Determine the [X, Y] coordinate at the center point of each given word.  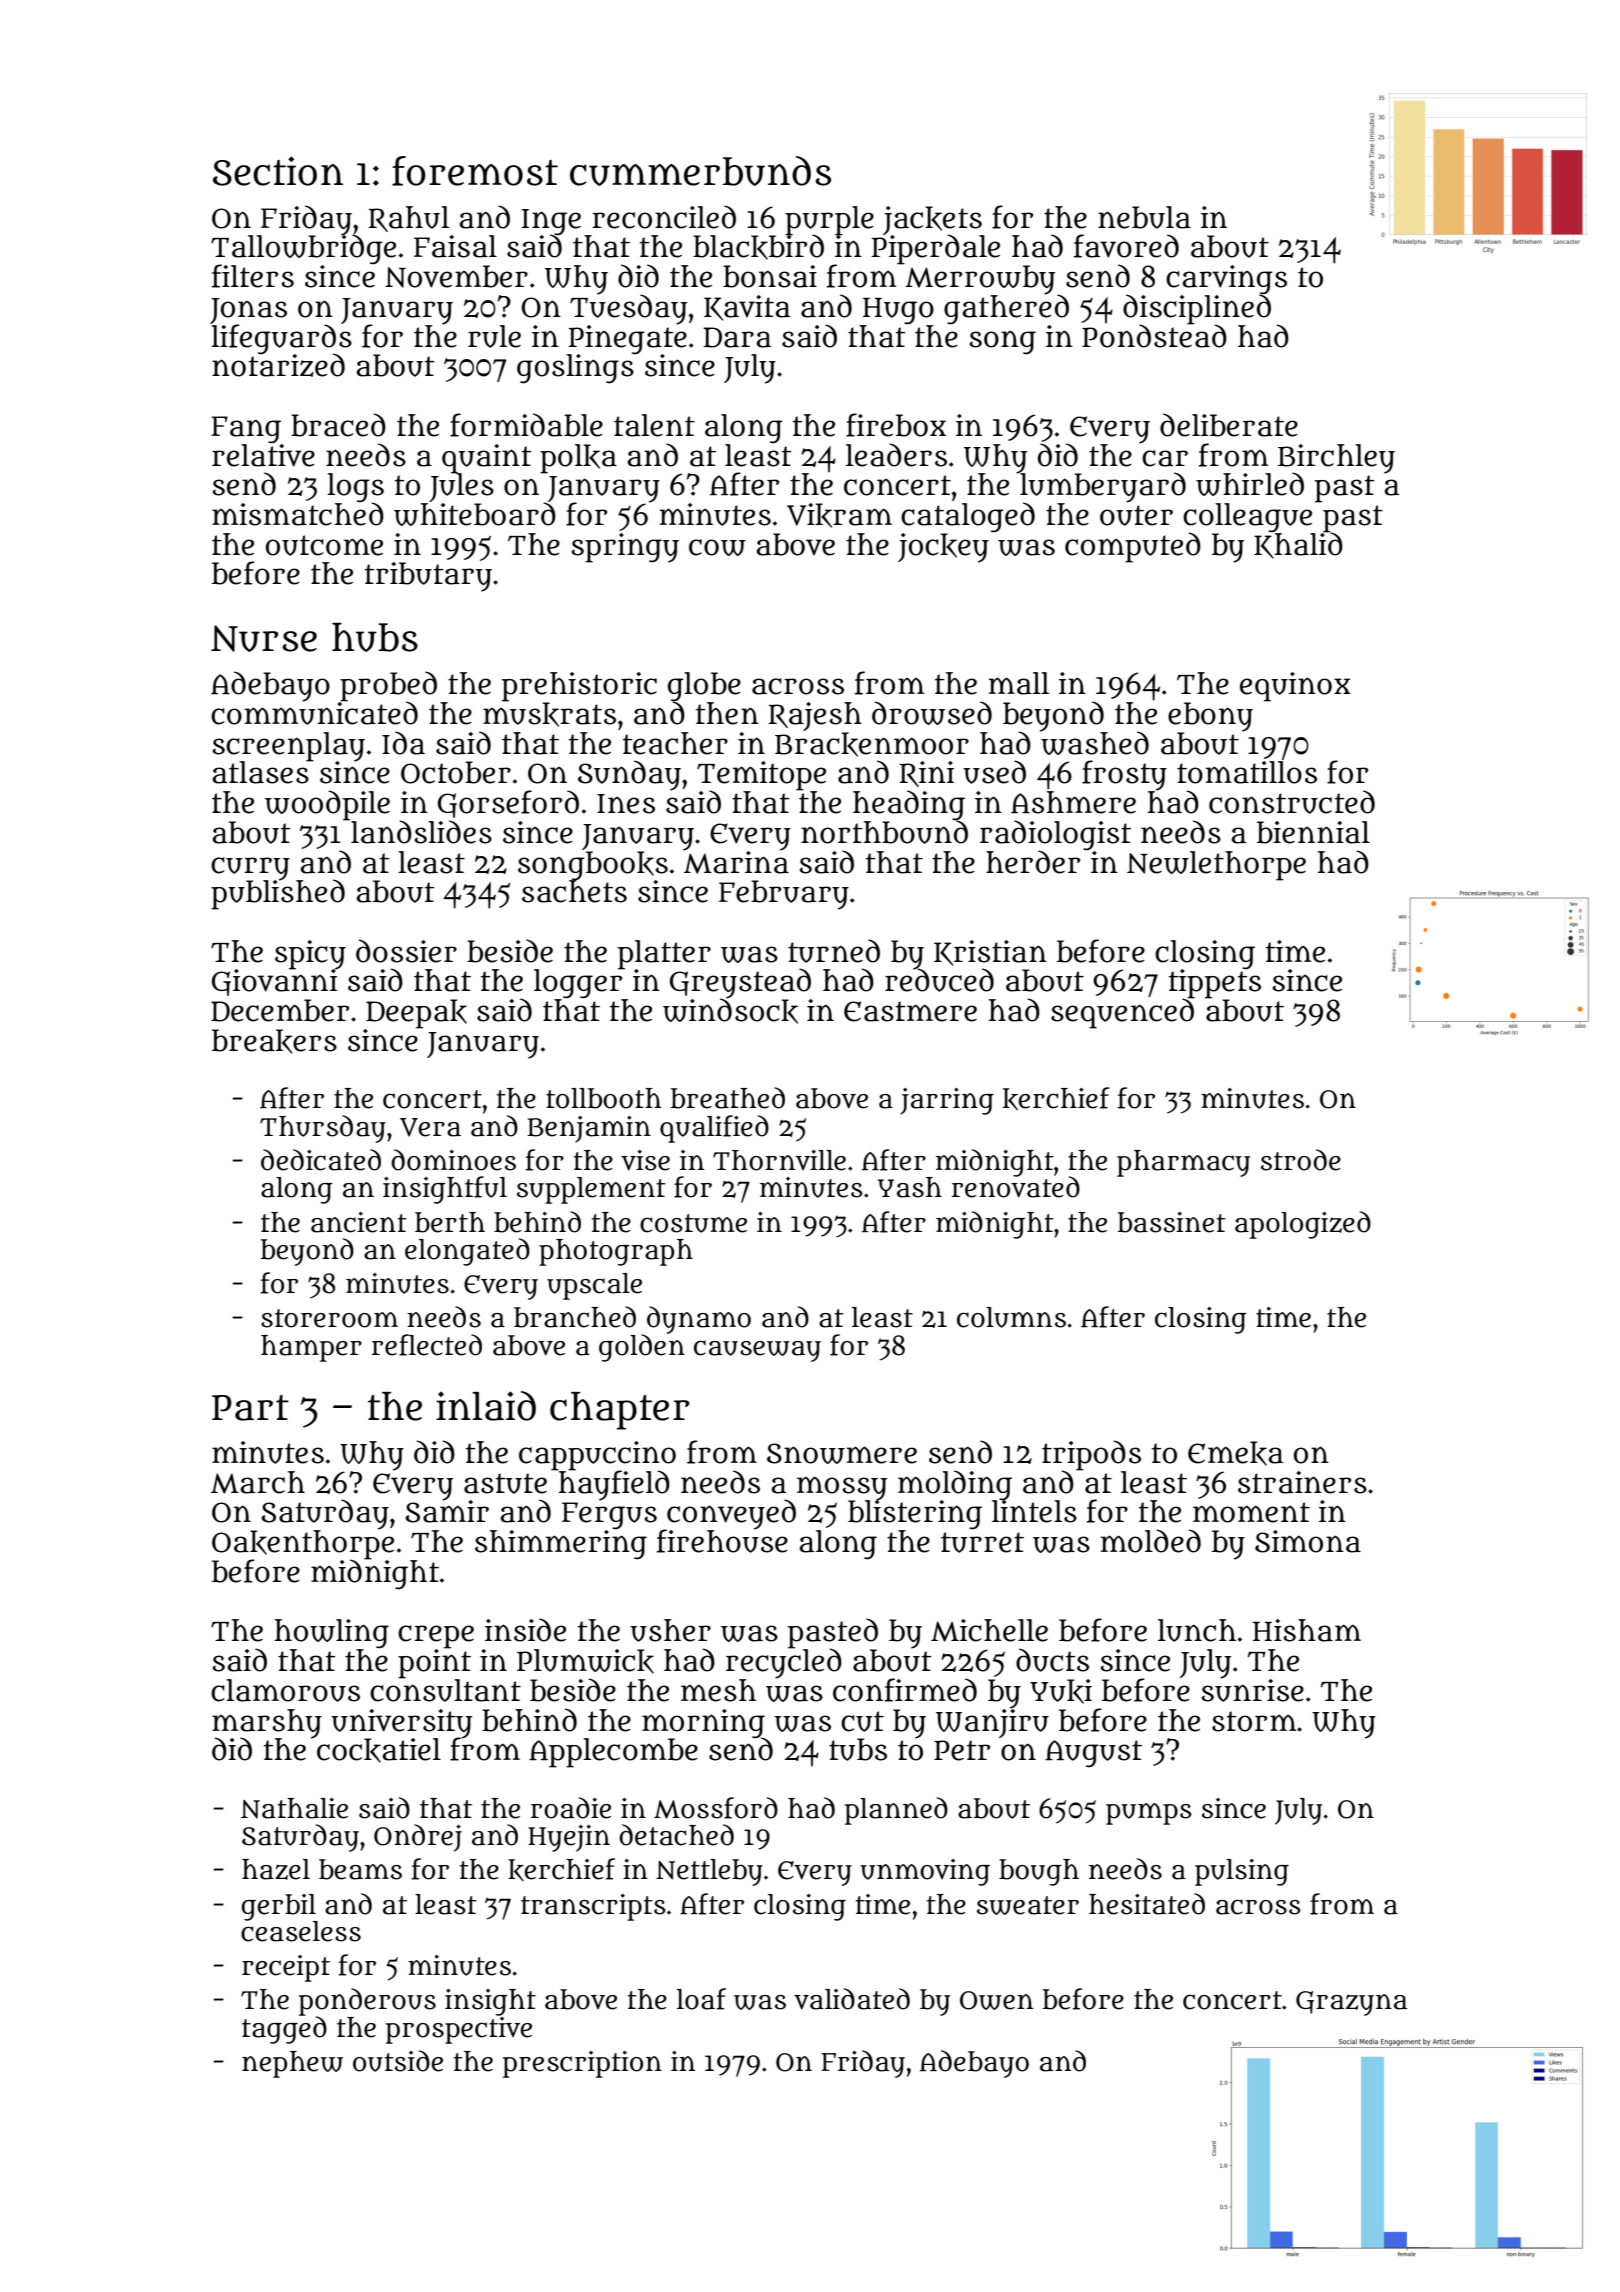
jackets [932, 220]
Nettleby [709, 1872]
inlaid [486, 1406]
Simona [1308, 1541]
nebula [1144, 217]
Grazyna [1351, 2003]
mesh [718, 1690]
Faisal [455, 246]
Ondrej [418, 1838]
